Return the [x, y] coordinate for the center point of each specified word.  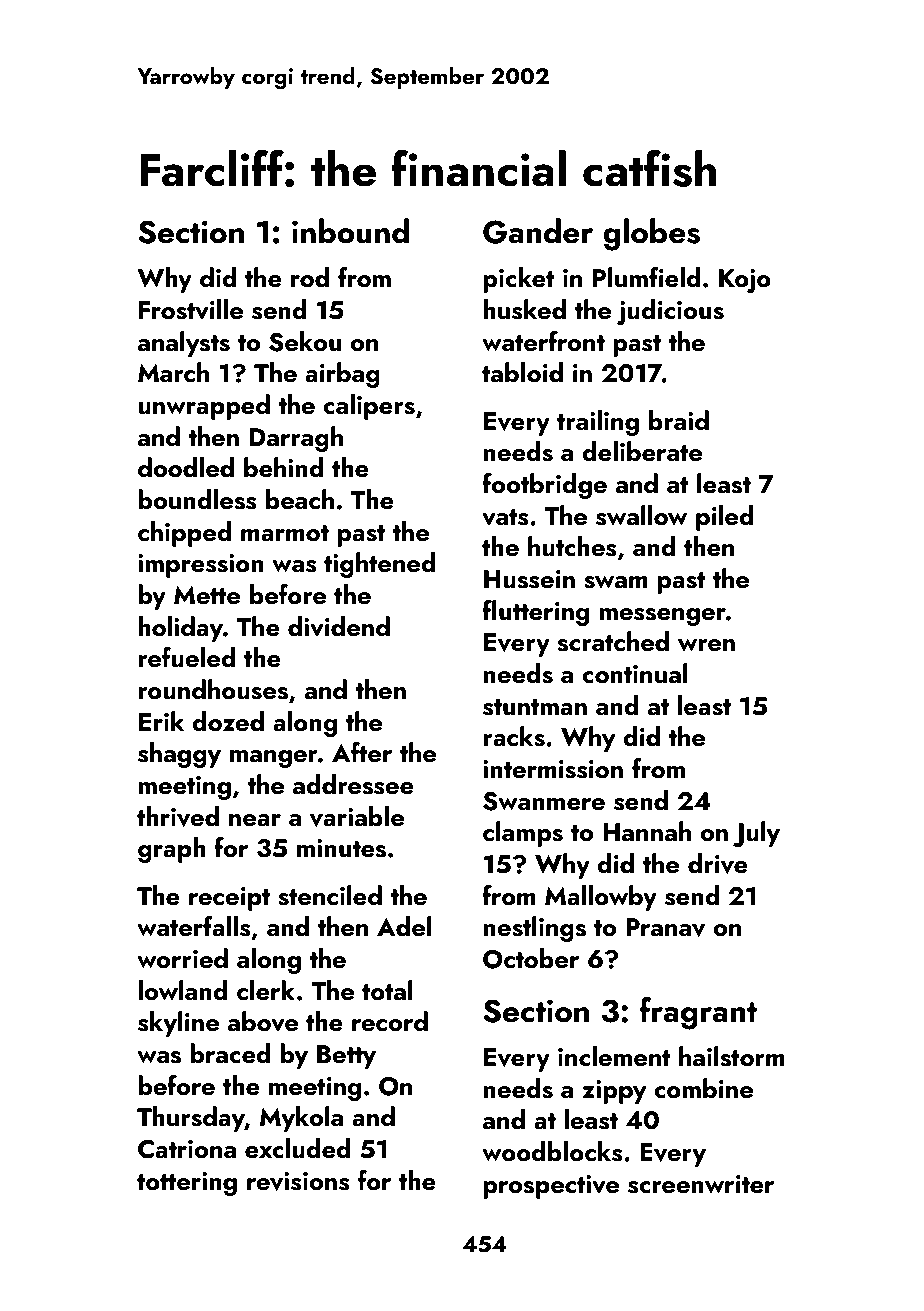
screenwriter [701, 1184]
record [390, 1021]
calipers [369, 407]
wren [706, 645]
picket [519, 280]
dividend [339, 626]
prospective [551, 1187]
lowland [183, 990]
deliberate [642, 451]
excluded [298, 1148]
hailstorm [732, 1056]
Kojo [745, 281]
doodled [186, 467]
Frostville [191, 309]
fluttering [535, 613]
